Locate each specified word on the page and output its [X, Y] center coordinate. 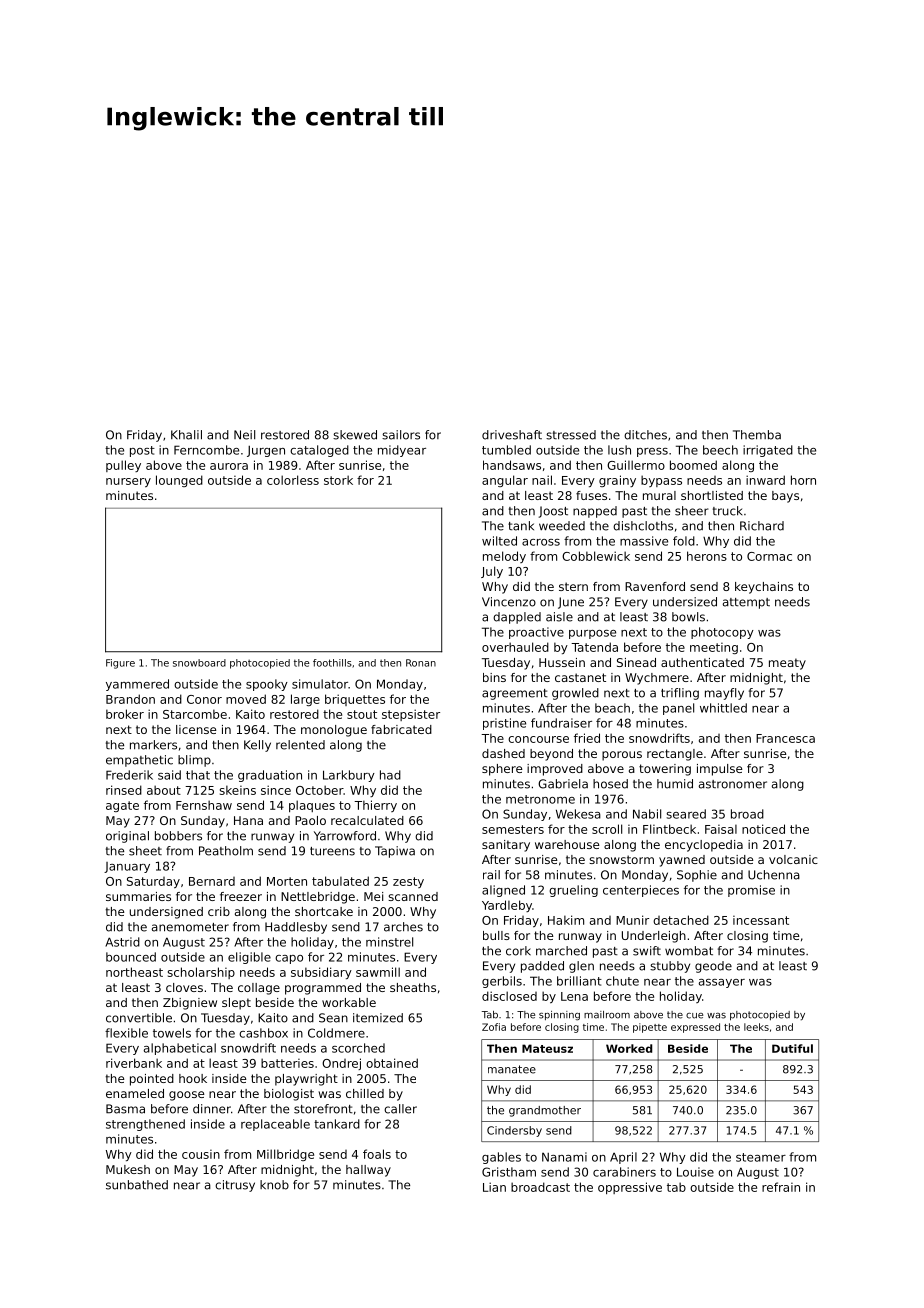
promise [751, 891]
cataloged [319, 451]
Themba [757, 435]
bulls [496, 935]
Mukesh [128, 1169]
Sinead [636, 662]
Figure [120, 664]
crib [219, 911]
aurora [229, 466]
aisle [559, 617]
